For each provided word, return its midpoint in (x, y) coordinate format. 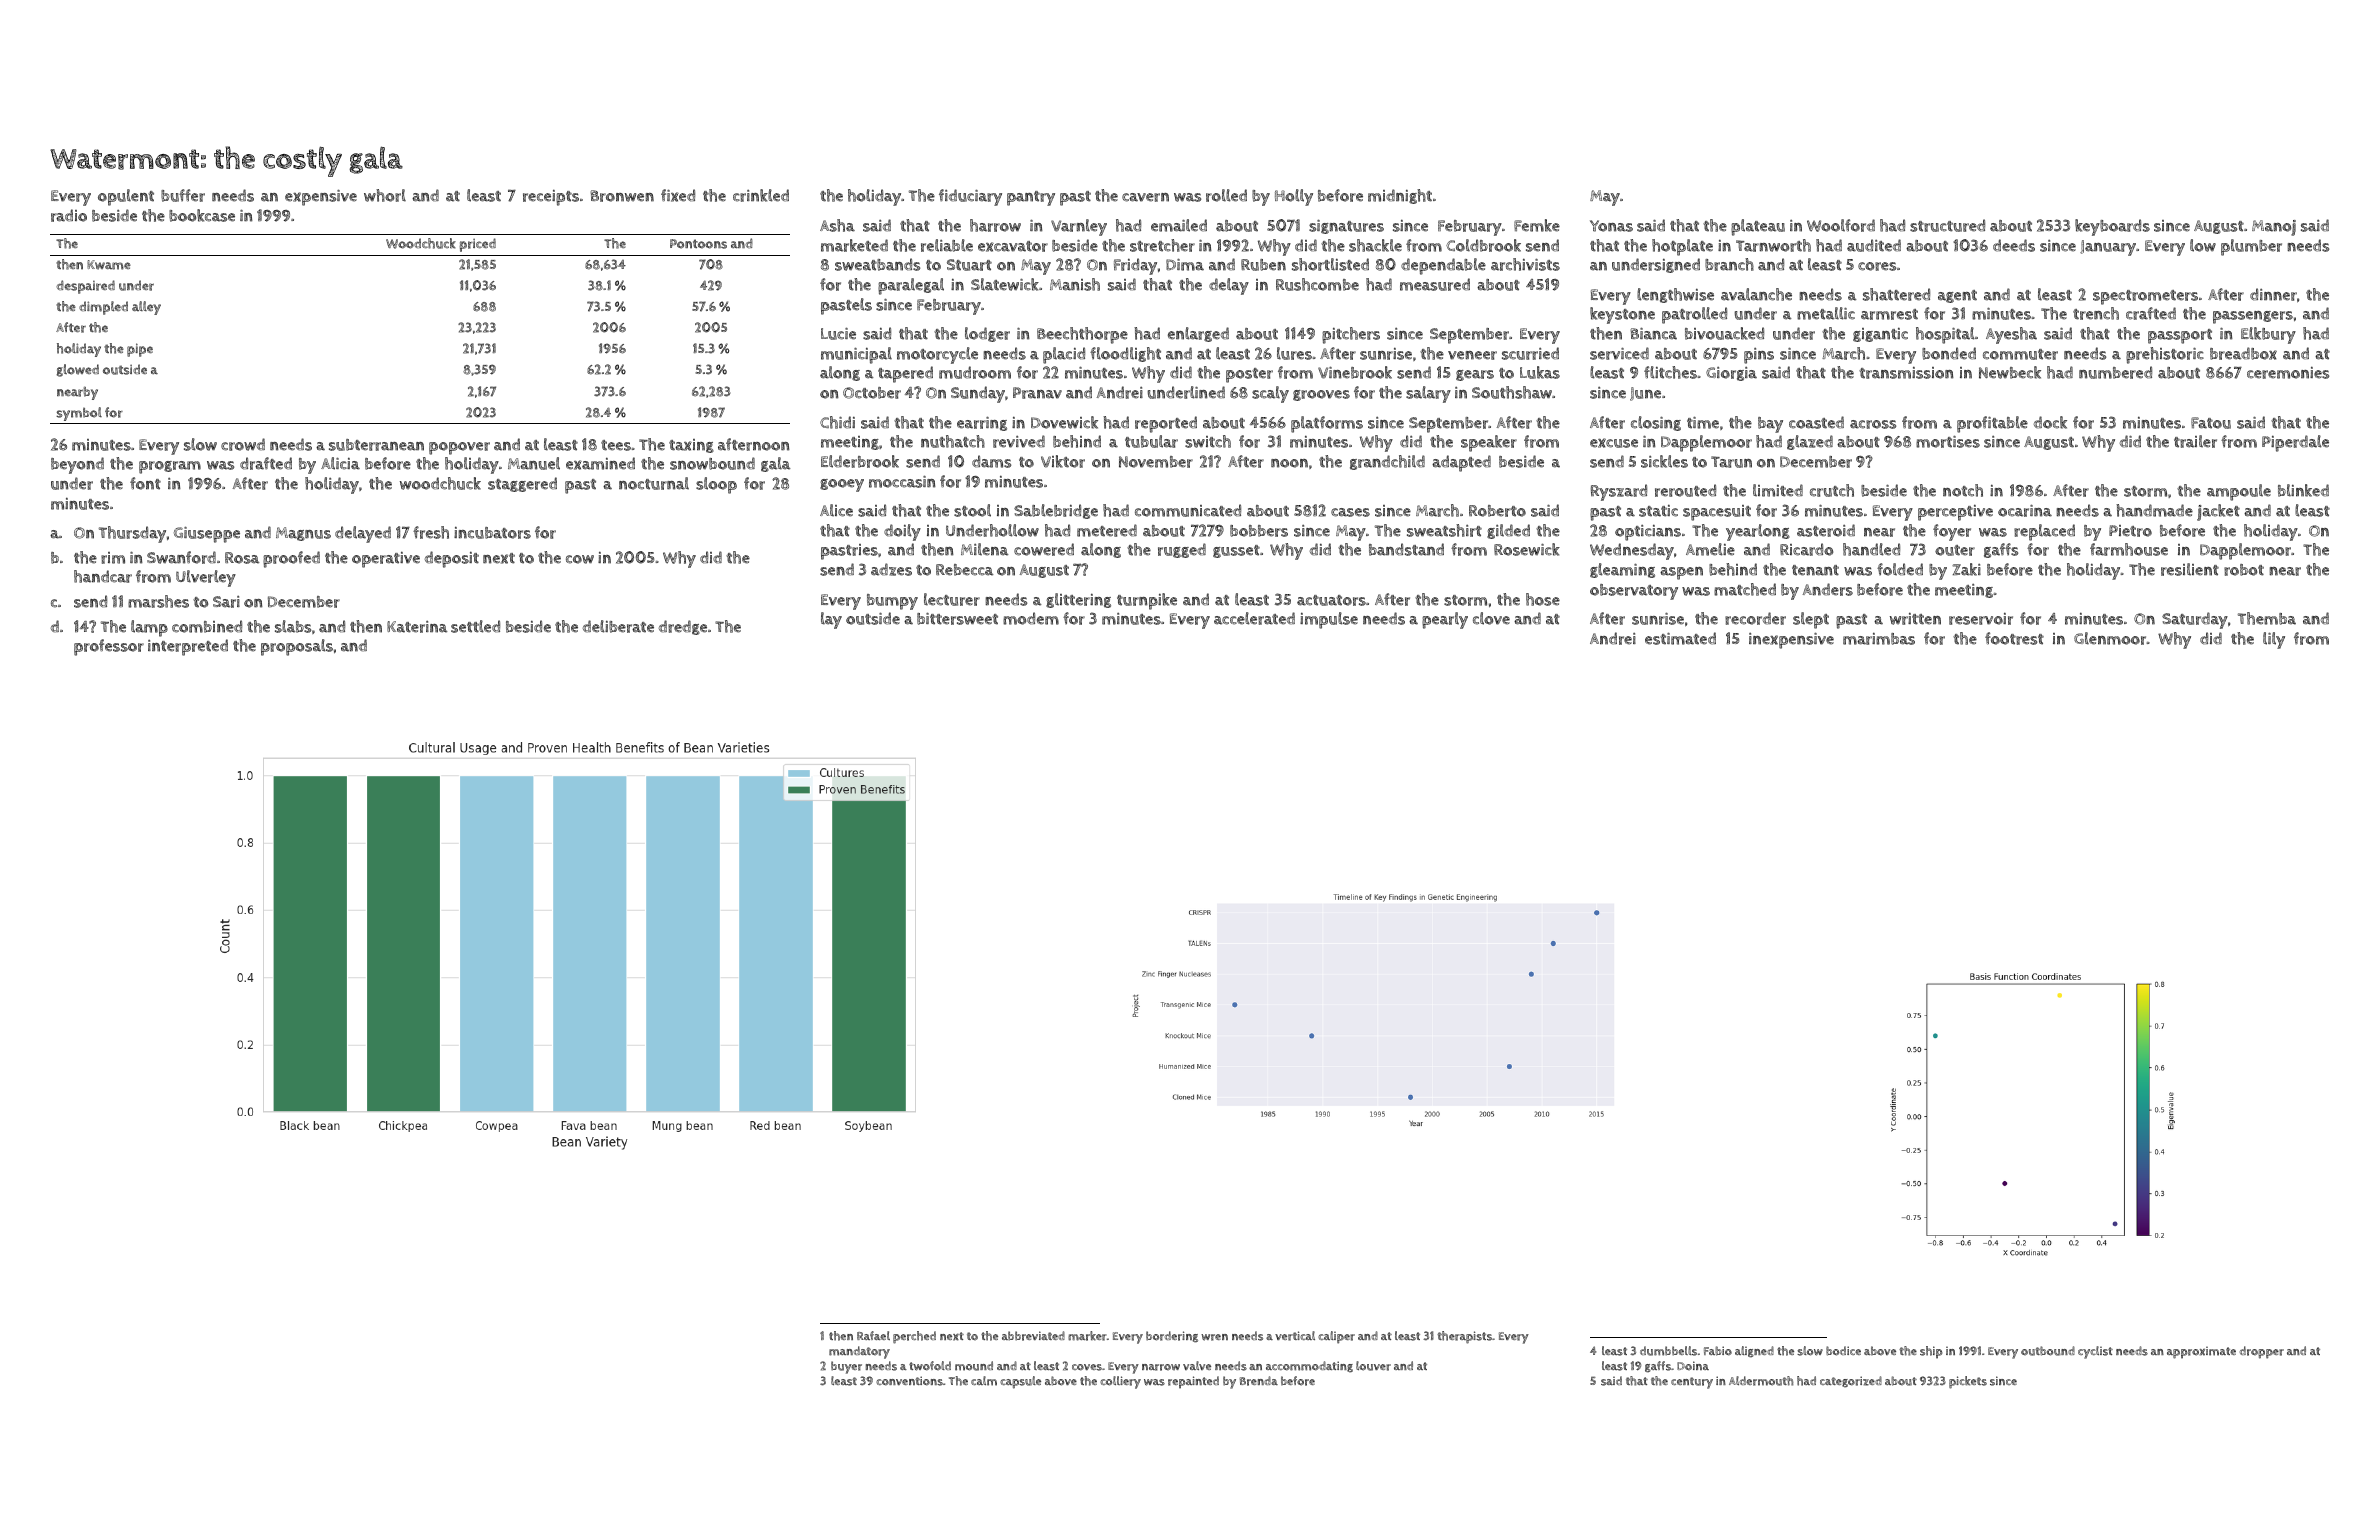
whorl (385, 195)
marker (1087, 1336)
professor (109, 647)
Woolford (1841, 225)
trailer (2195, 441)
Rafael (873, 1335)
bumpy (892, 602)
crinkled (761, 195)
